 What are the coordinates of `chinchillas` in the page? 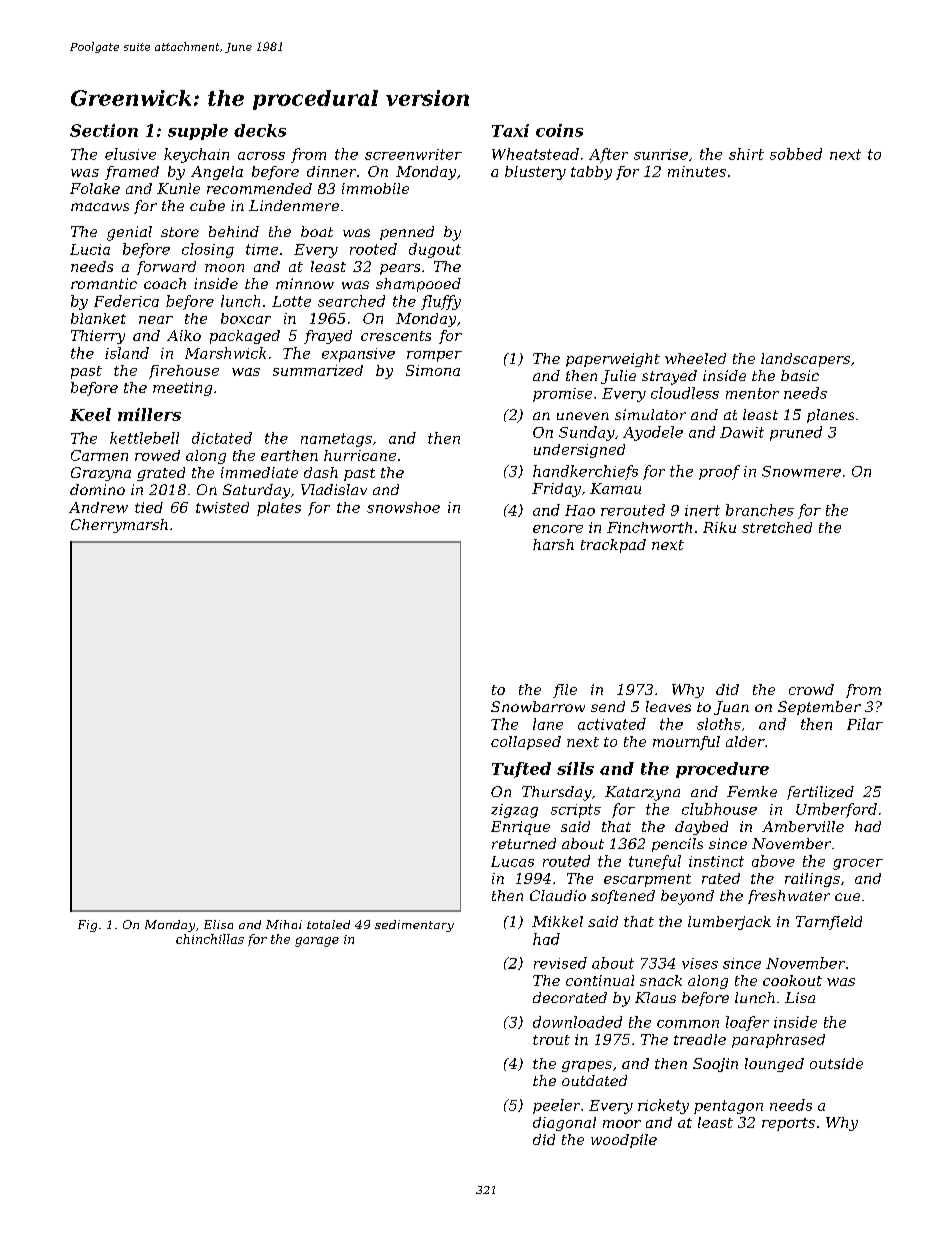 It's located at (210, 939).
